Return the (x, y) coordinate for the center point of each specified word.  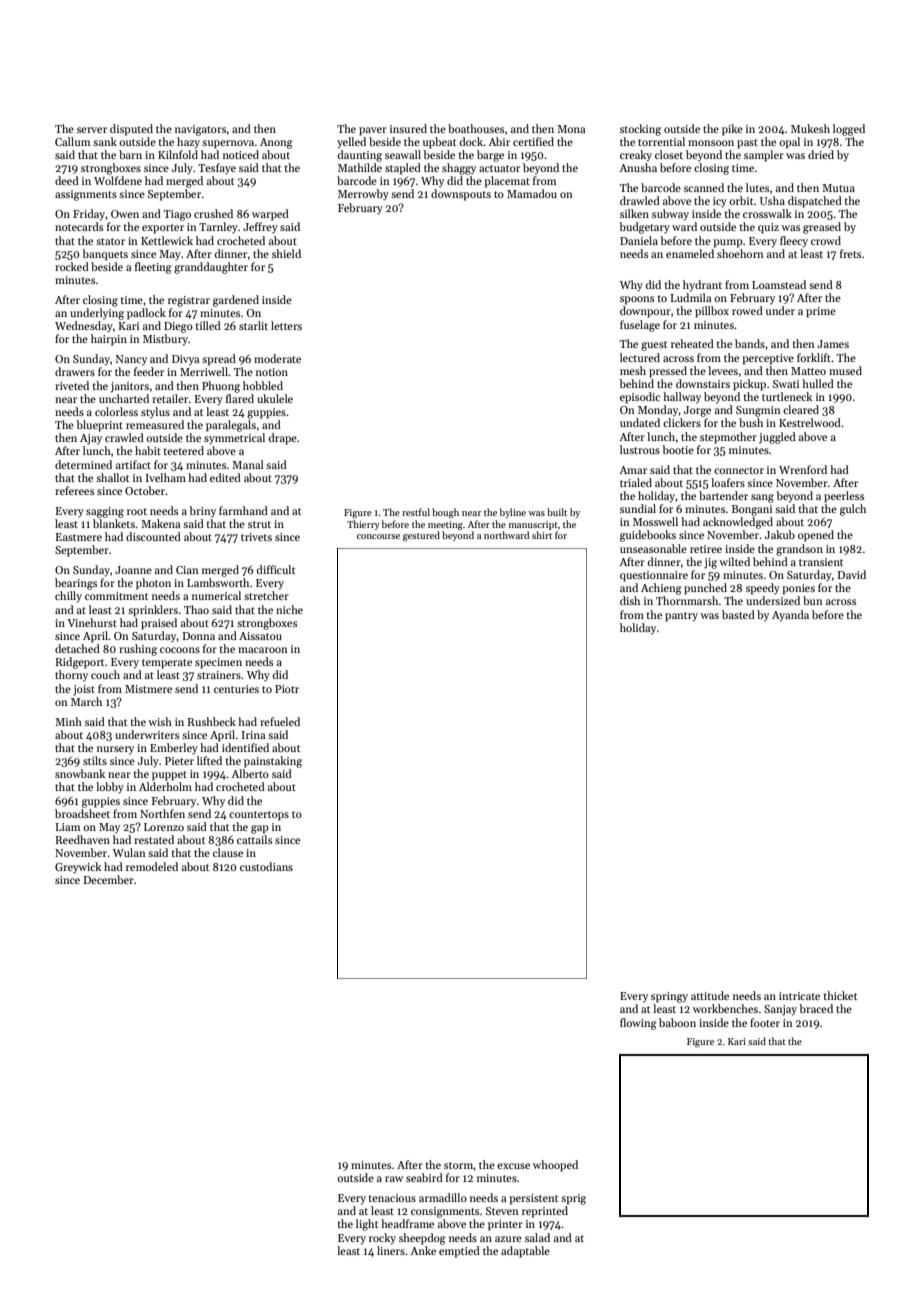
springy (669, 997)
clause (228, 852)
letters (286, 325)
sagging (105, 512)
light (367, 1225)
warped (270, 215)
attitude (710, 995)
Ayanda (790, 616)
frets (850, 253)
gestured (421, 536)
